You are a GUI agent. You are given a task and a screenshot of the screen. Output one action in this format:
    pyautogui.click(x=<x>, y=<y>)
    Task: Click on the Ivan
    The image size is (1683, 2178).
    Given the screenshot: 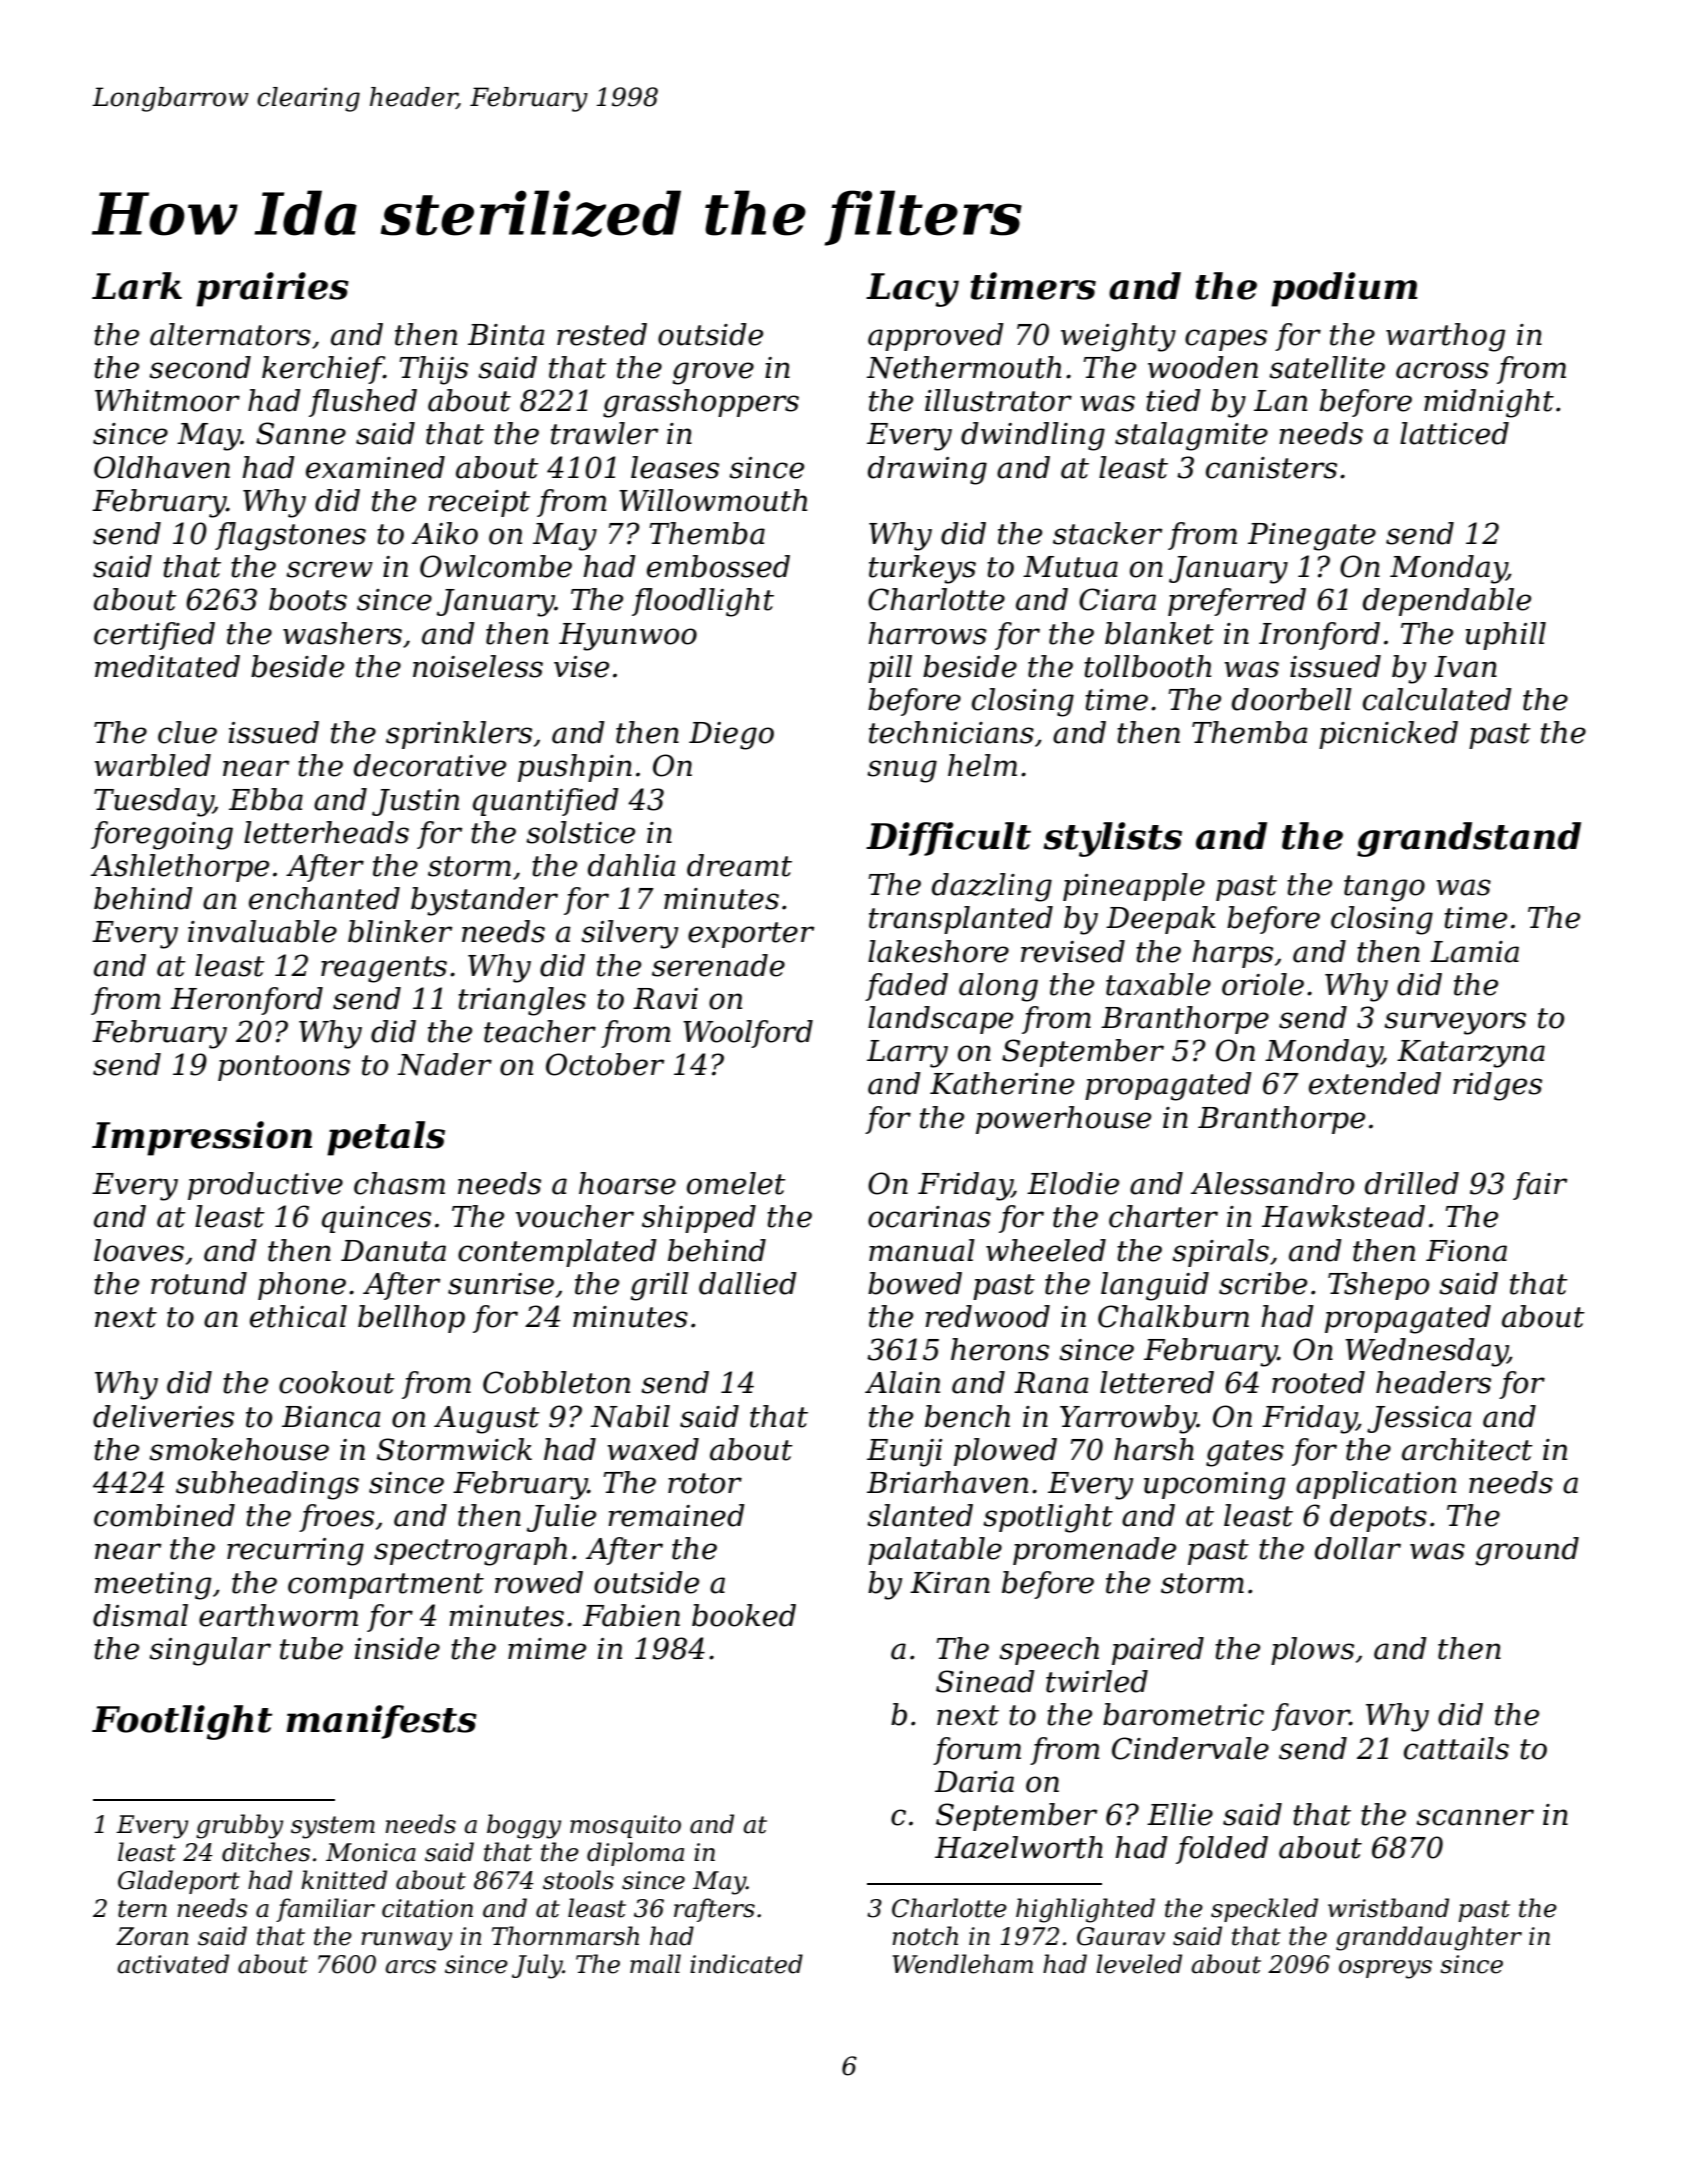 What is the action you would take?
    pyautogui.click(x=1465, y=667)
